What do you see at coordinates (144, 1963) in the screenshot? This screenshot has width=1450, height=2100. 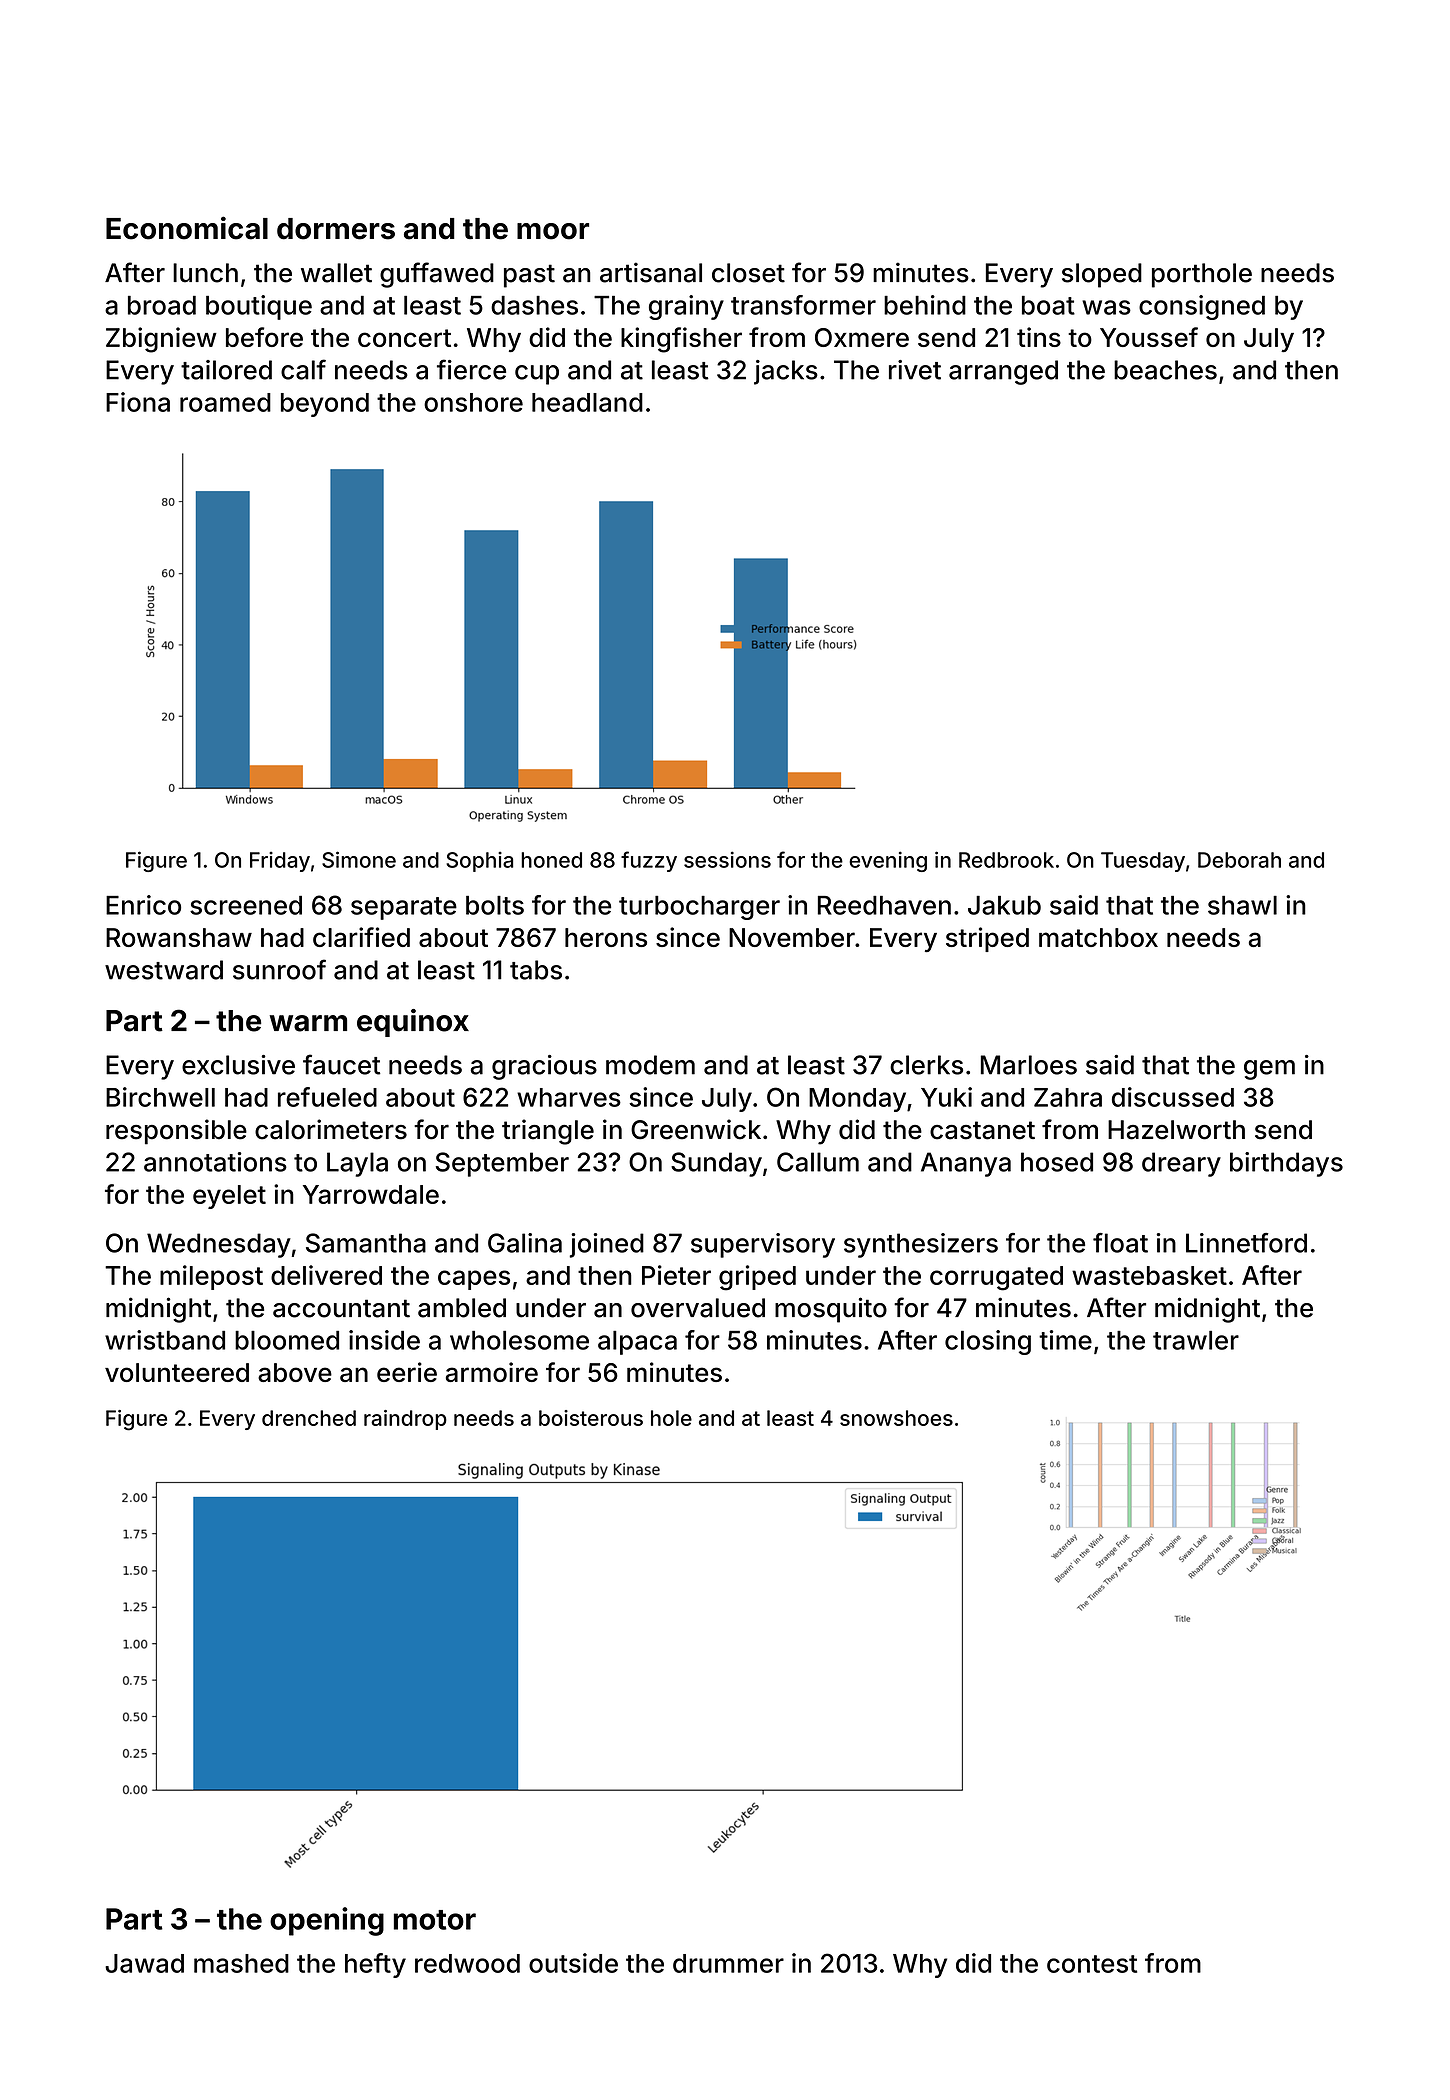 I see `Jawad` at bounding box center [144, 1963].
